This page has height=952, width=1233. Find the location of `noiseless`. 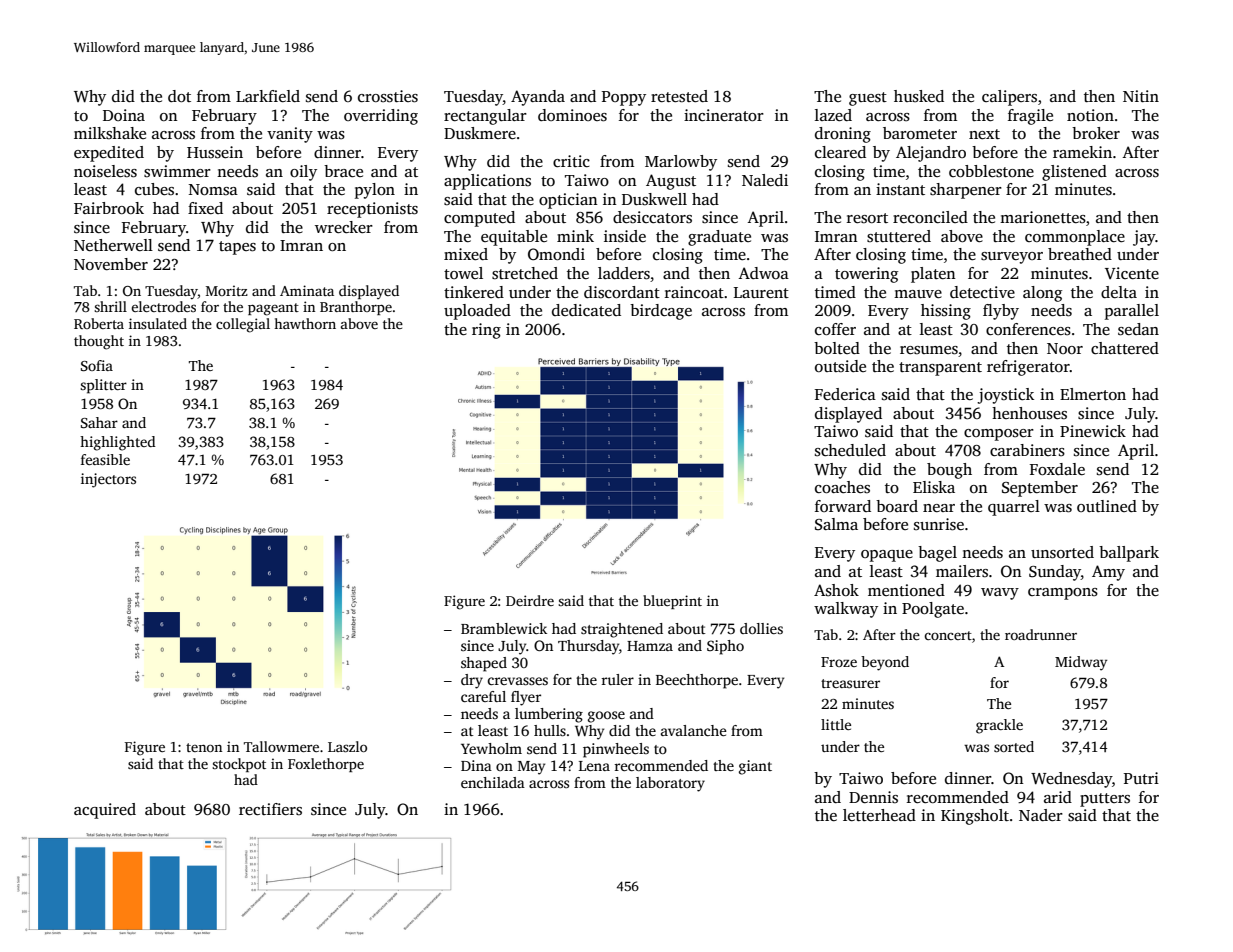

noiseless is located at coordinates (105, 171).
